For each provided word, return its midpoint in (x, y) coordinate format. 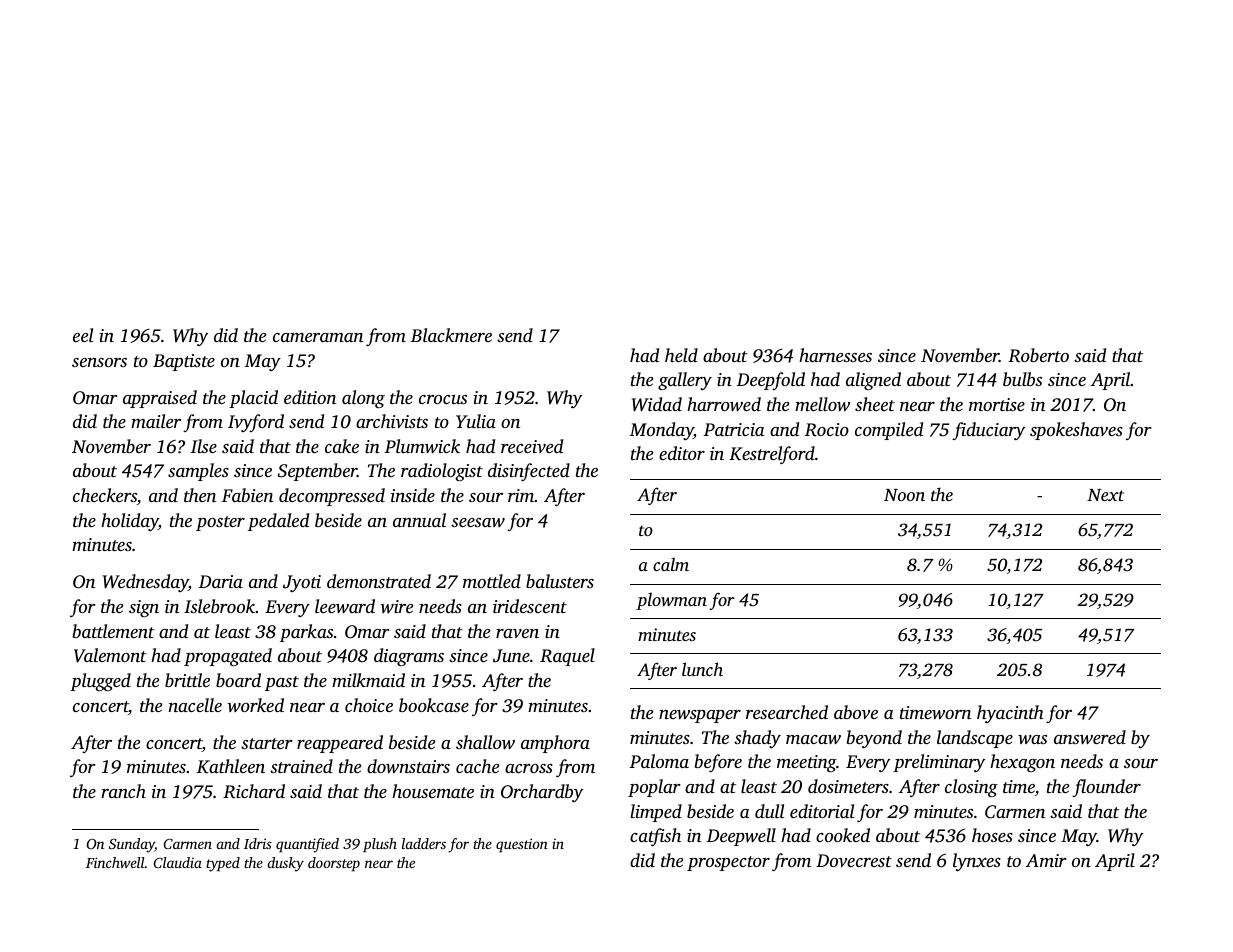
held (681, 355)
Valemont (110, 655)
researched (787, 712)
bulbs (1022, 379)
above (856, 712)
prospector (728, 863)
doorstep (334, 864)
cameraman (318, 337)
